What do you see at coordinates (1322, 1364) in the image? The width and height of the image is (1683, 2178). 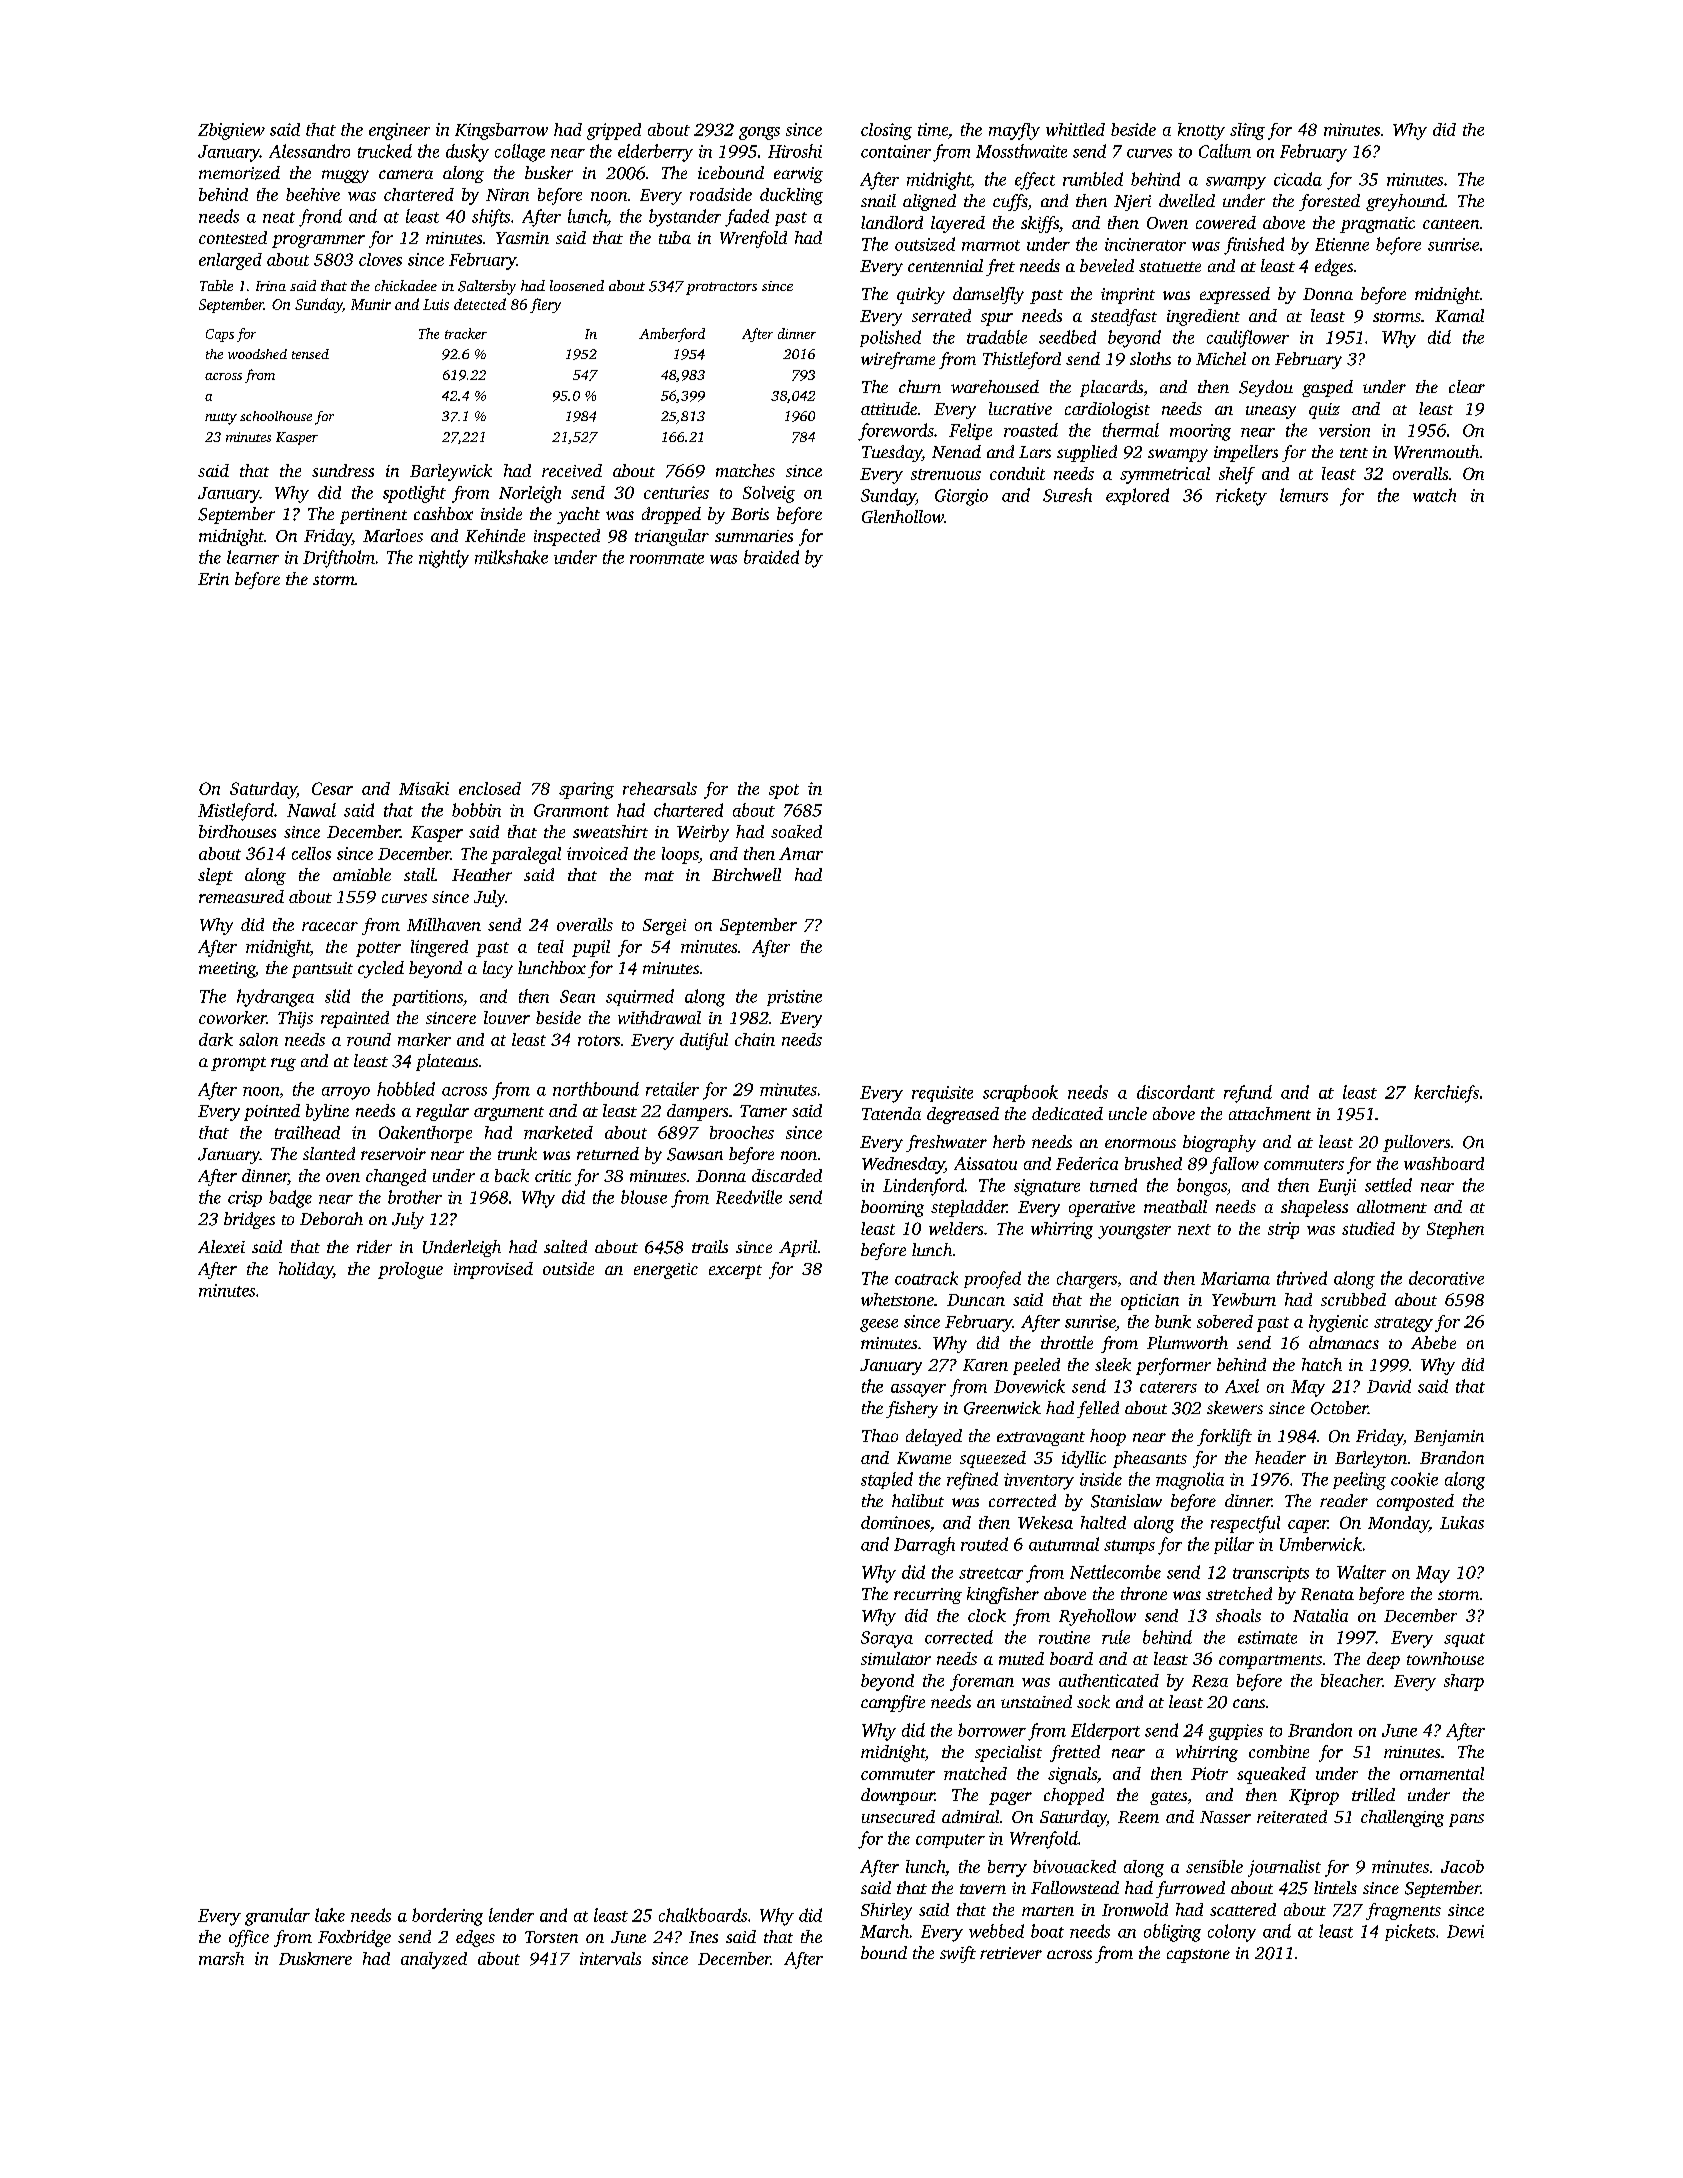 I see `hatch` at bounding box center [1322, 1364].
